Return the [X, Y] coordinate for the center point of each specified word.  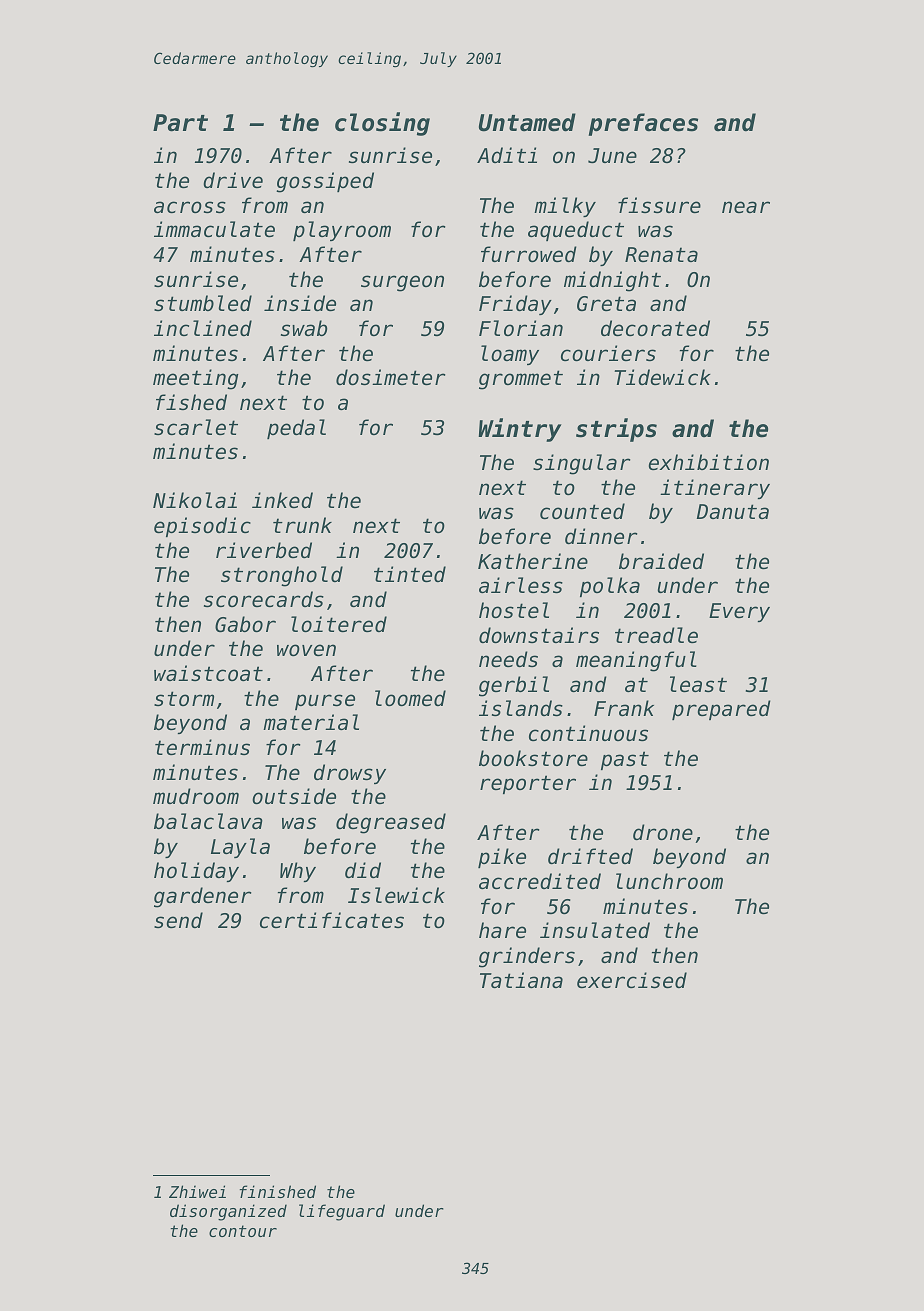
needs [508, 659]
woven [306, 650]
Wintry [520, 430]
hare [502, 930]
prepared [721, 710]
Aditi [507, 155]
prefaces [643, 124]
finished [278, 1191]
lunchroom [669, 881]
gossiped [325, 182]
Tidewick [662, 377]
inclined [203, 328]
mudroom [196, 796]
